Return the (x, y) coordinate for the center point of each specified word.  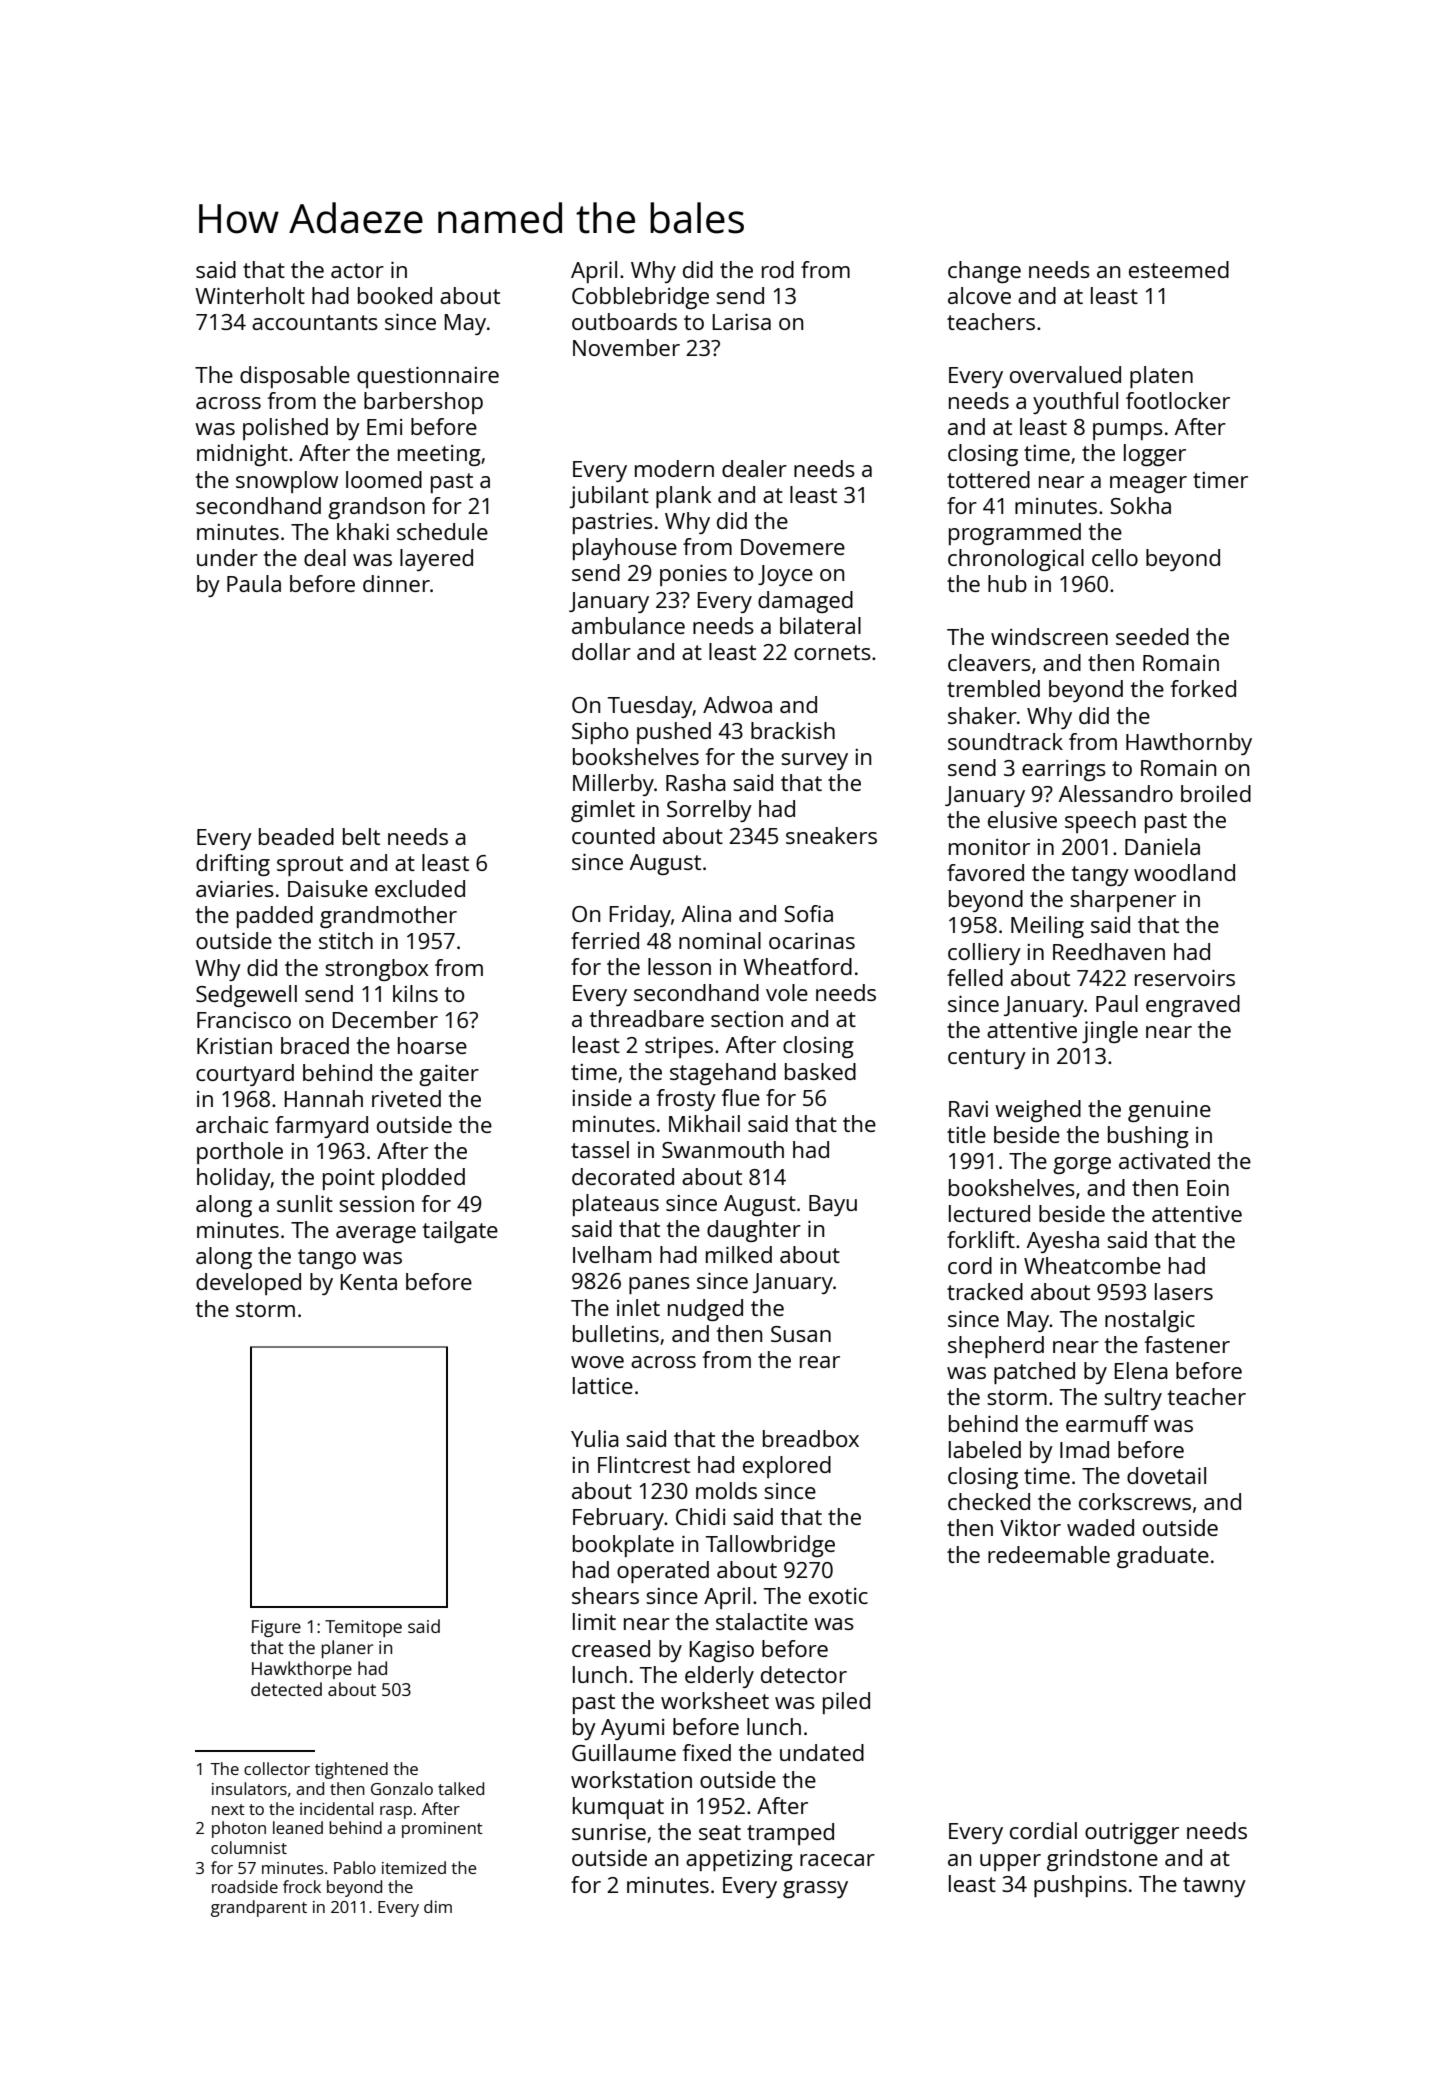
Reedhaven (1109, 951)
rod (778, 269)
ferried (605, 940)
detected (286, 1689)
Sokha (1140, 505)
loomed (384, 479)
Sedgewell (246, 996)
